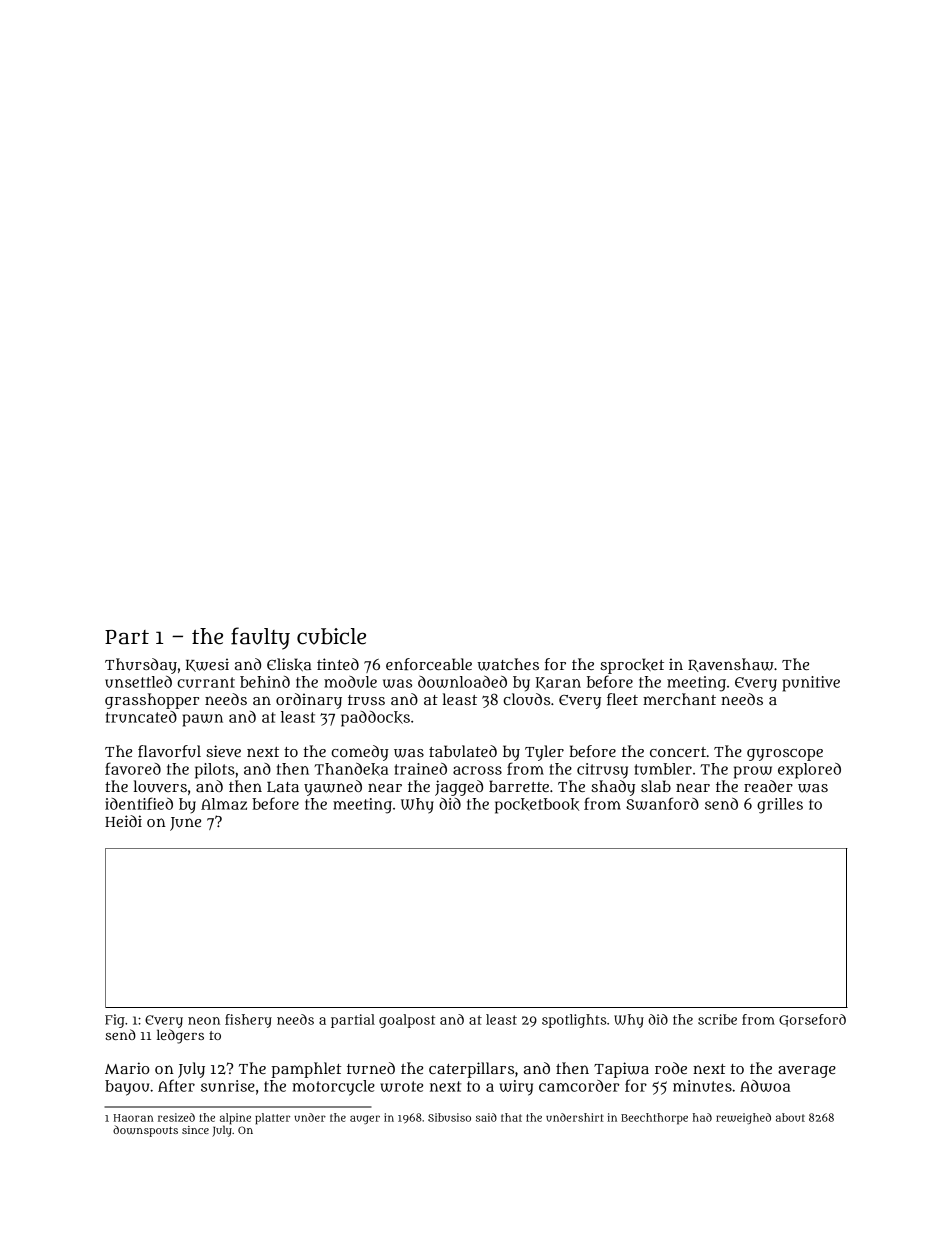 The width and height of the image is (952, 1233). Describe the element at coordinates (731, 665) in the image. I see `Ravenshaw` at that location.
